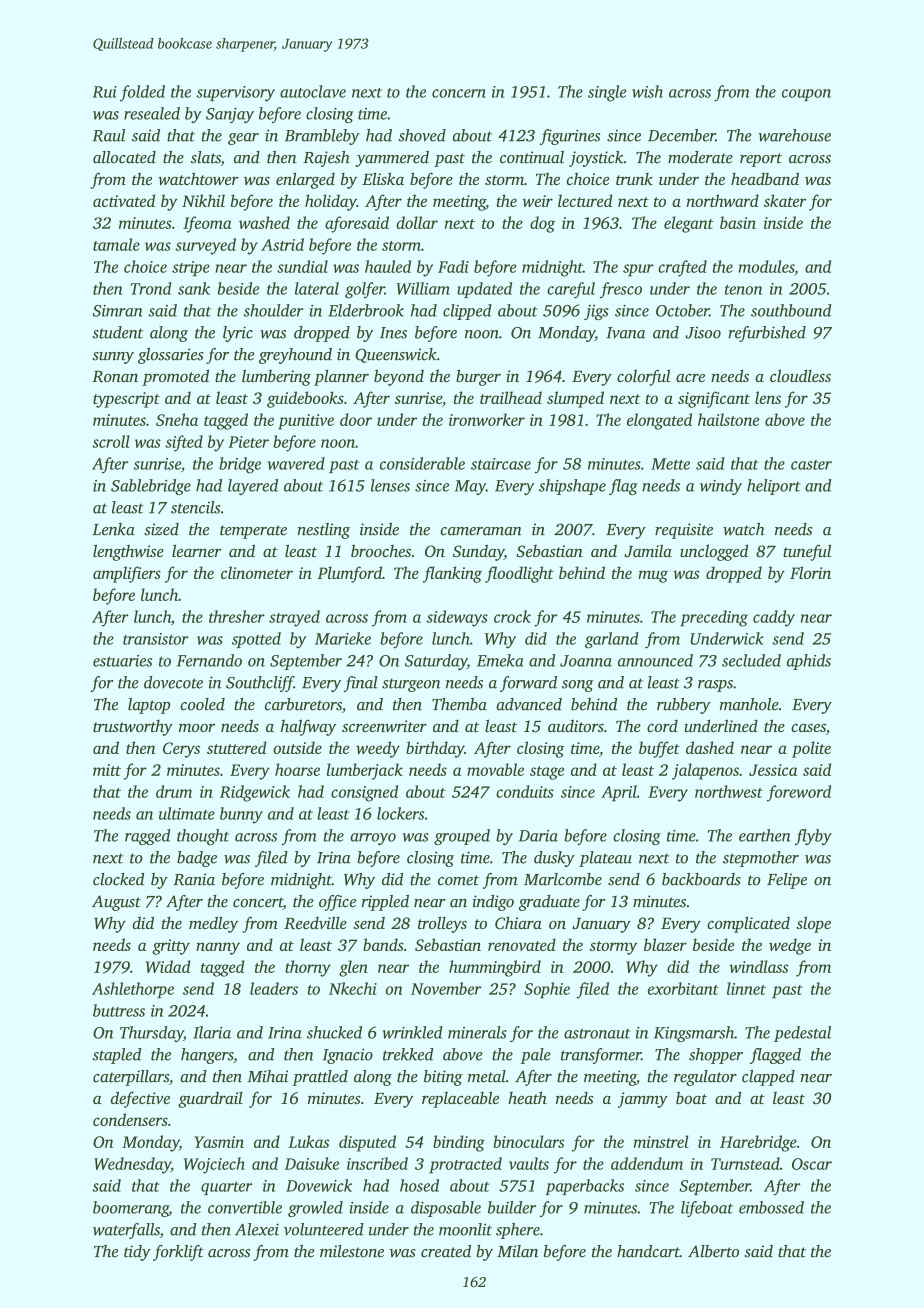  Describe the element at coordinates (813, 837) in the page. I see `flyby` at that location.
